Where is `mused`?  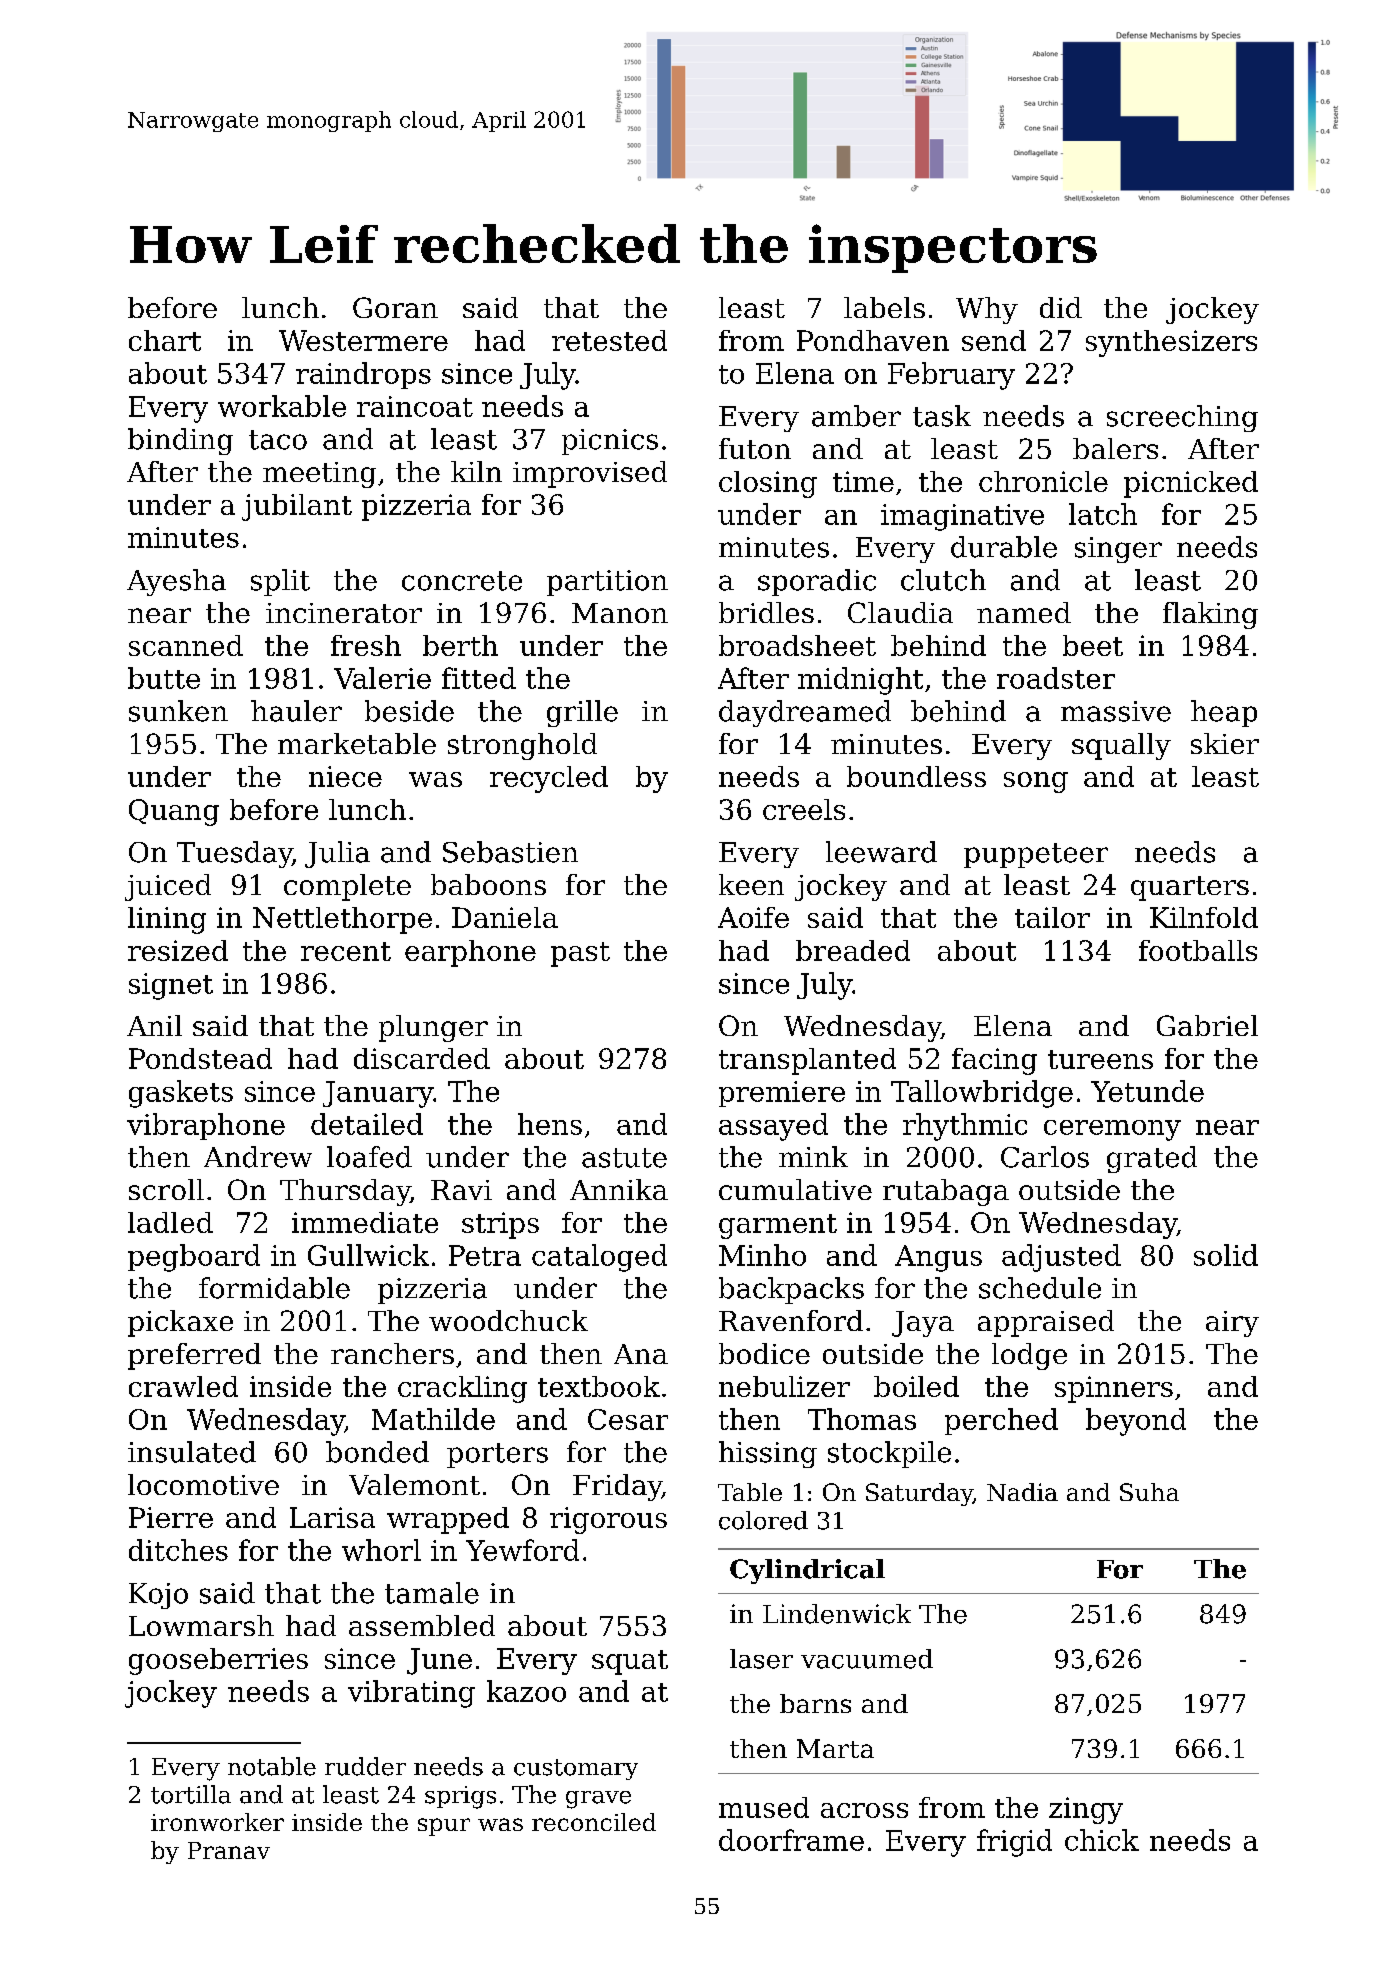
mused is located at coordinates (764, 1807).
